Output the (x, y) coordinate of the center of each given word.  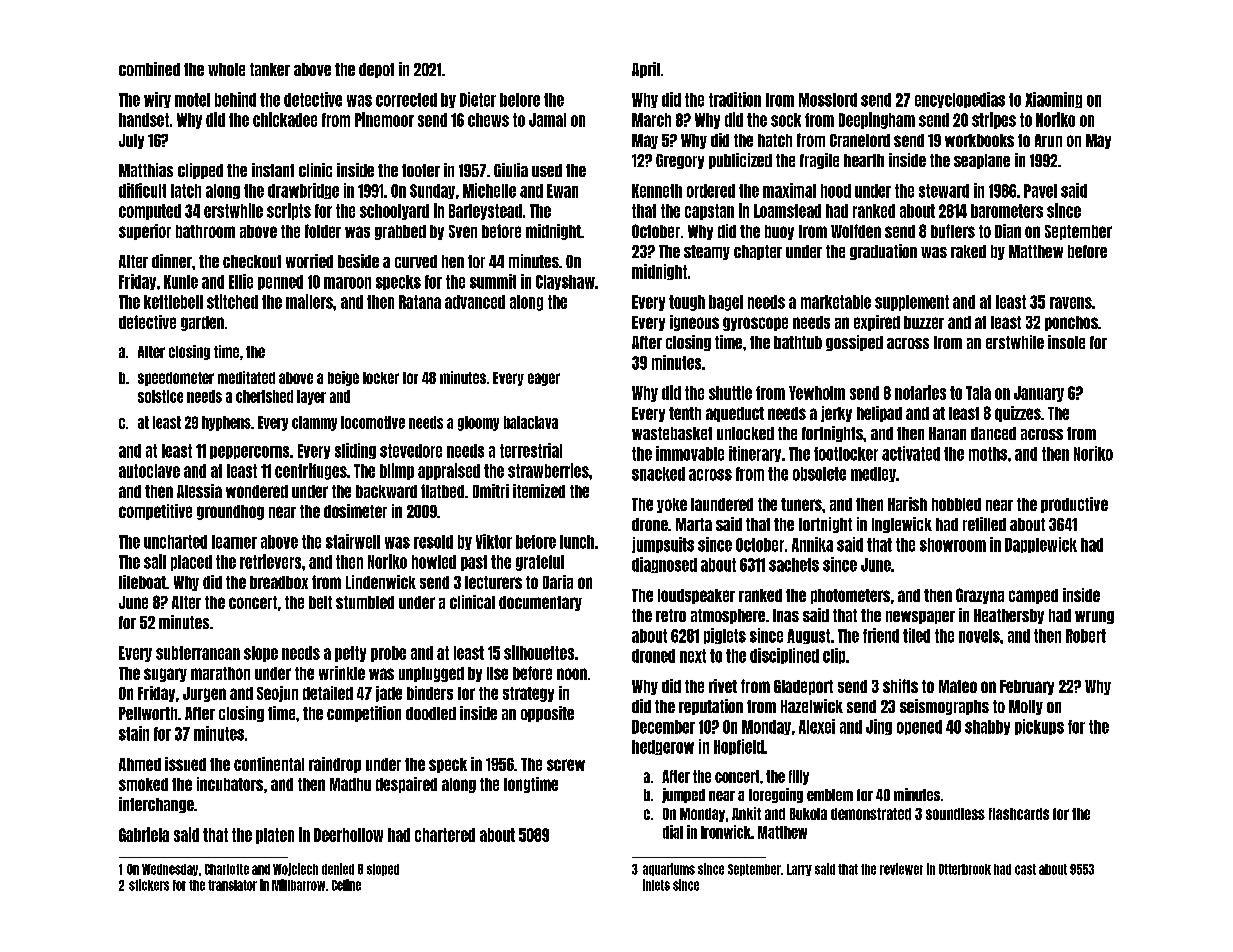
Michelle (489, 190)
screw (566, 765)
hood (836, 191)
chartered (445, 835)
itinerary (755, 454)
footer (421, 170)
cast (1025, 869)
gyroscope (755, 324)
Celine (346, 885)
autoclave (149, 471)
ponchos (1071, 323)
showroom (953, 545)
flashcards (1019, 814)
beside (358, 261)
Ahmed (140, 764)
